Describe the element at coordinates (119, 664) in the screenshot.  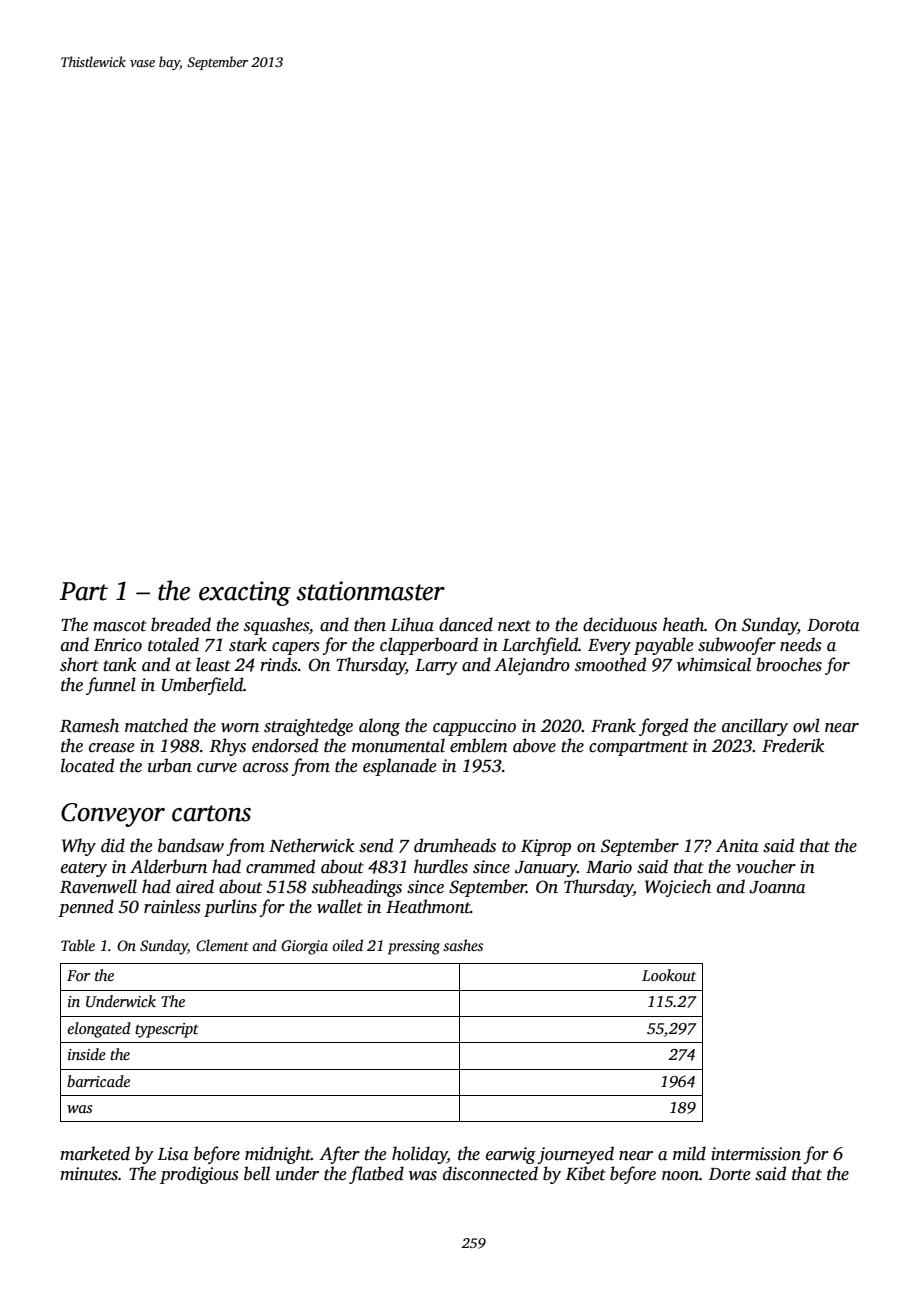
I see `tank` at that location.
